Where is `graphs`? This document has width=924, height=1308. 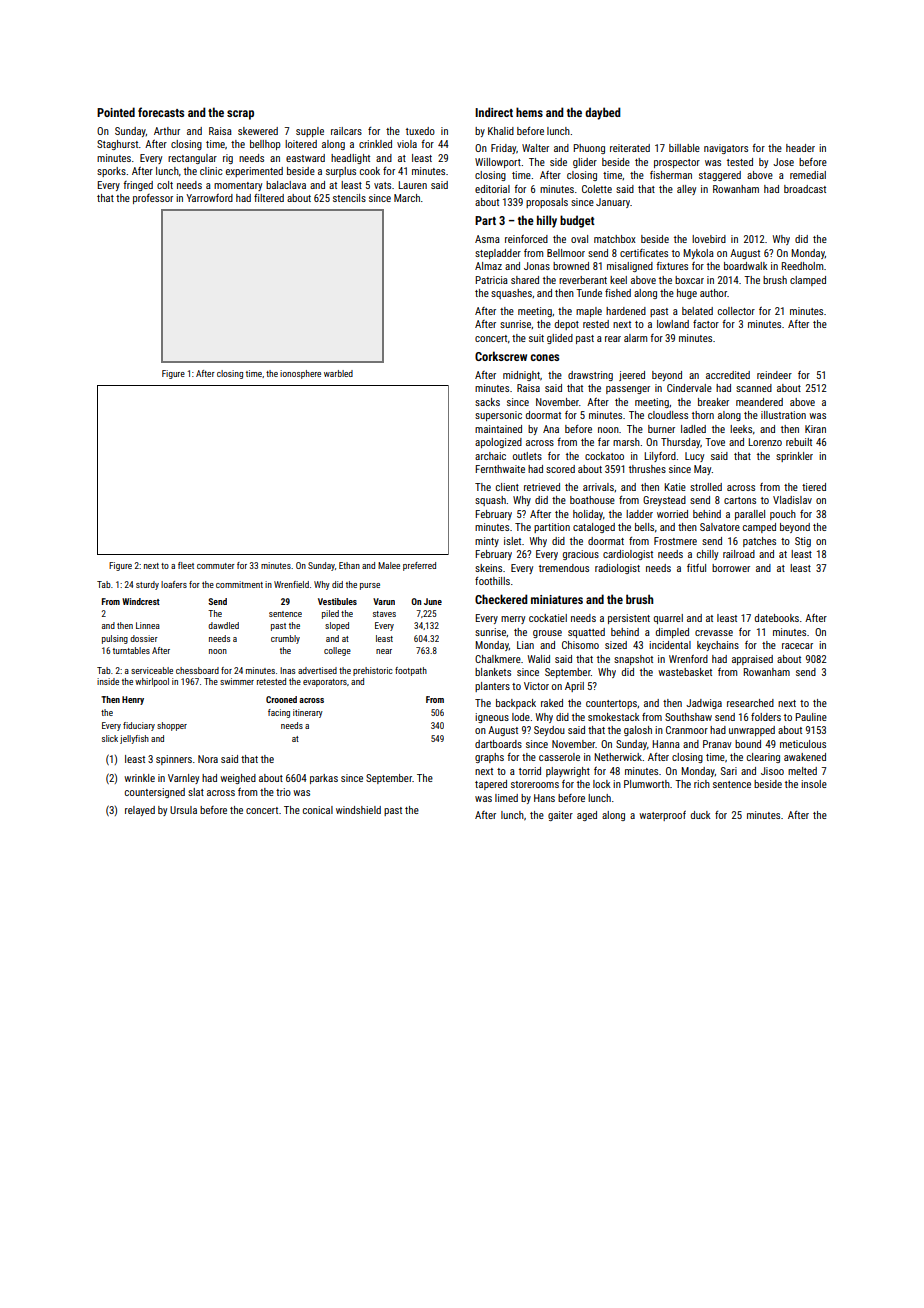 graphs is located at coordinates (489, 758).
